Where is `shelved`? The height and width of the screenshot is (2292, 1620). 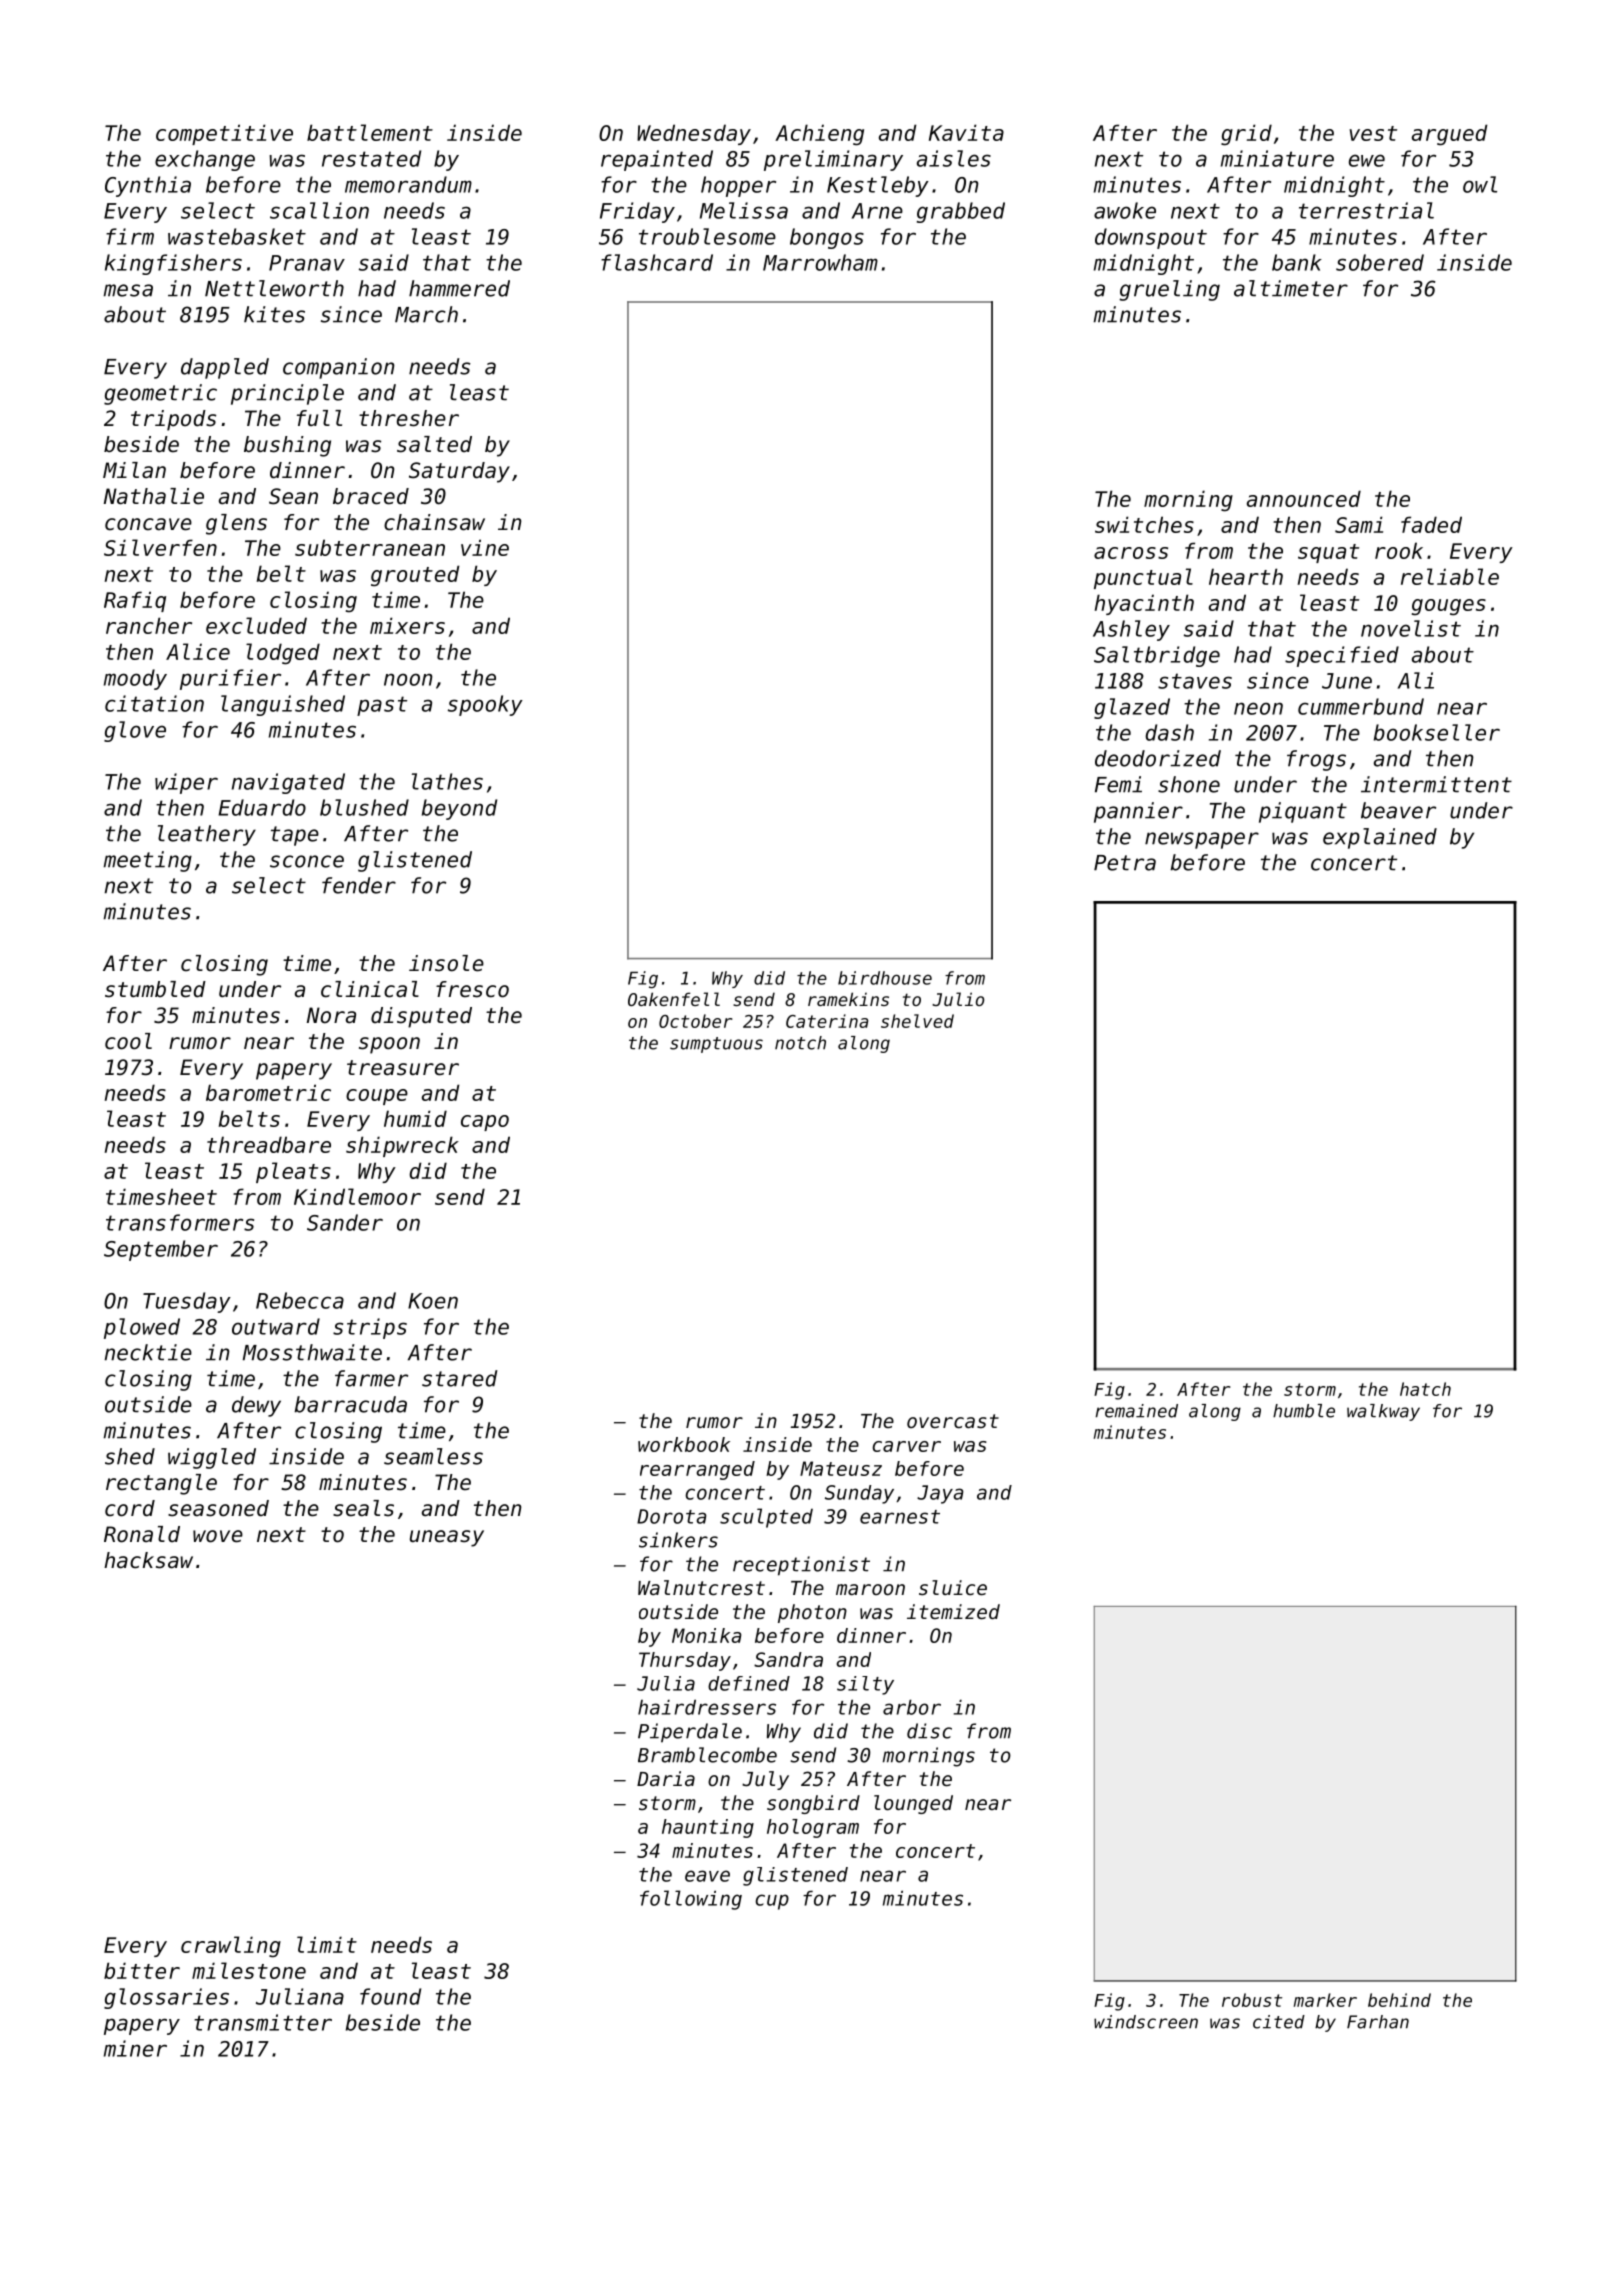 shelved is located at coordinates (917, 1021).
